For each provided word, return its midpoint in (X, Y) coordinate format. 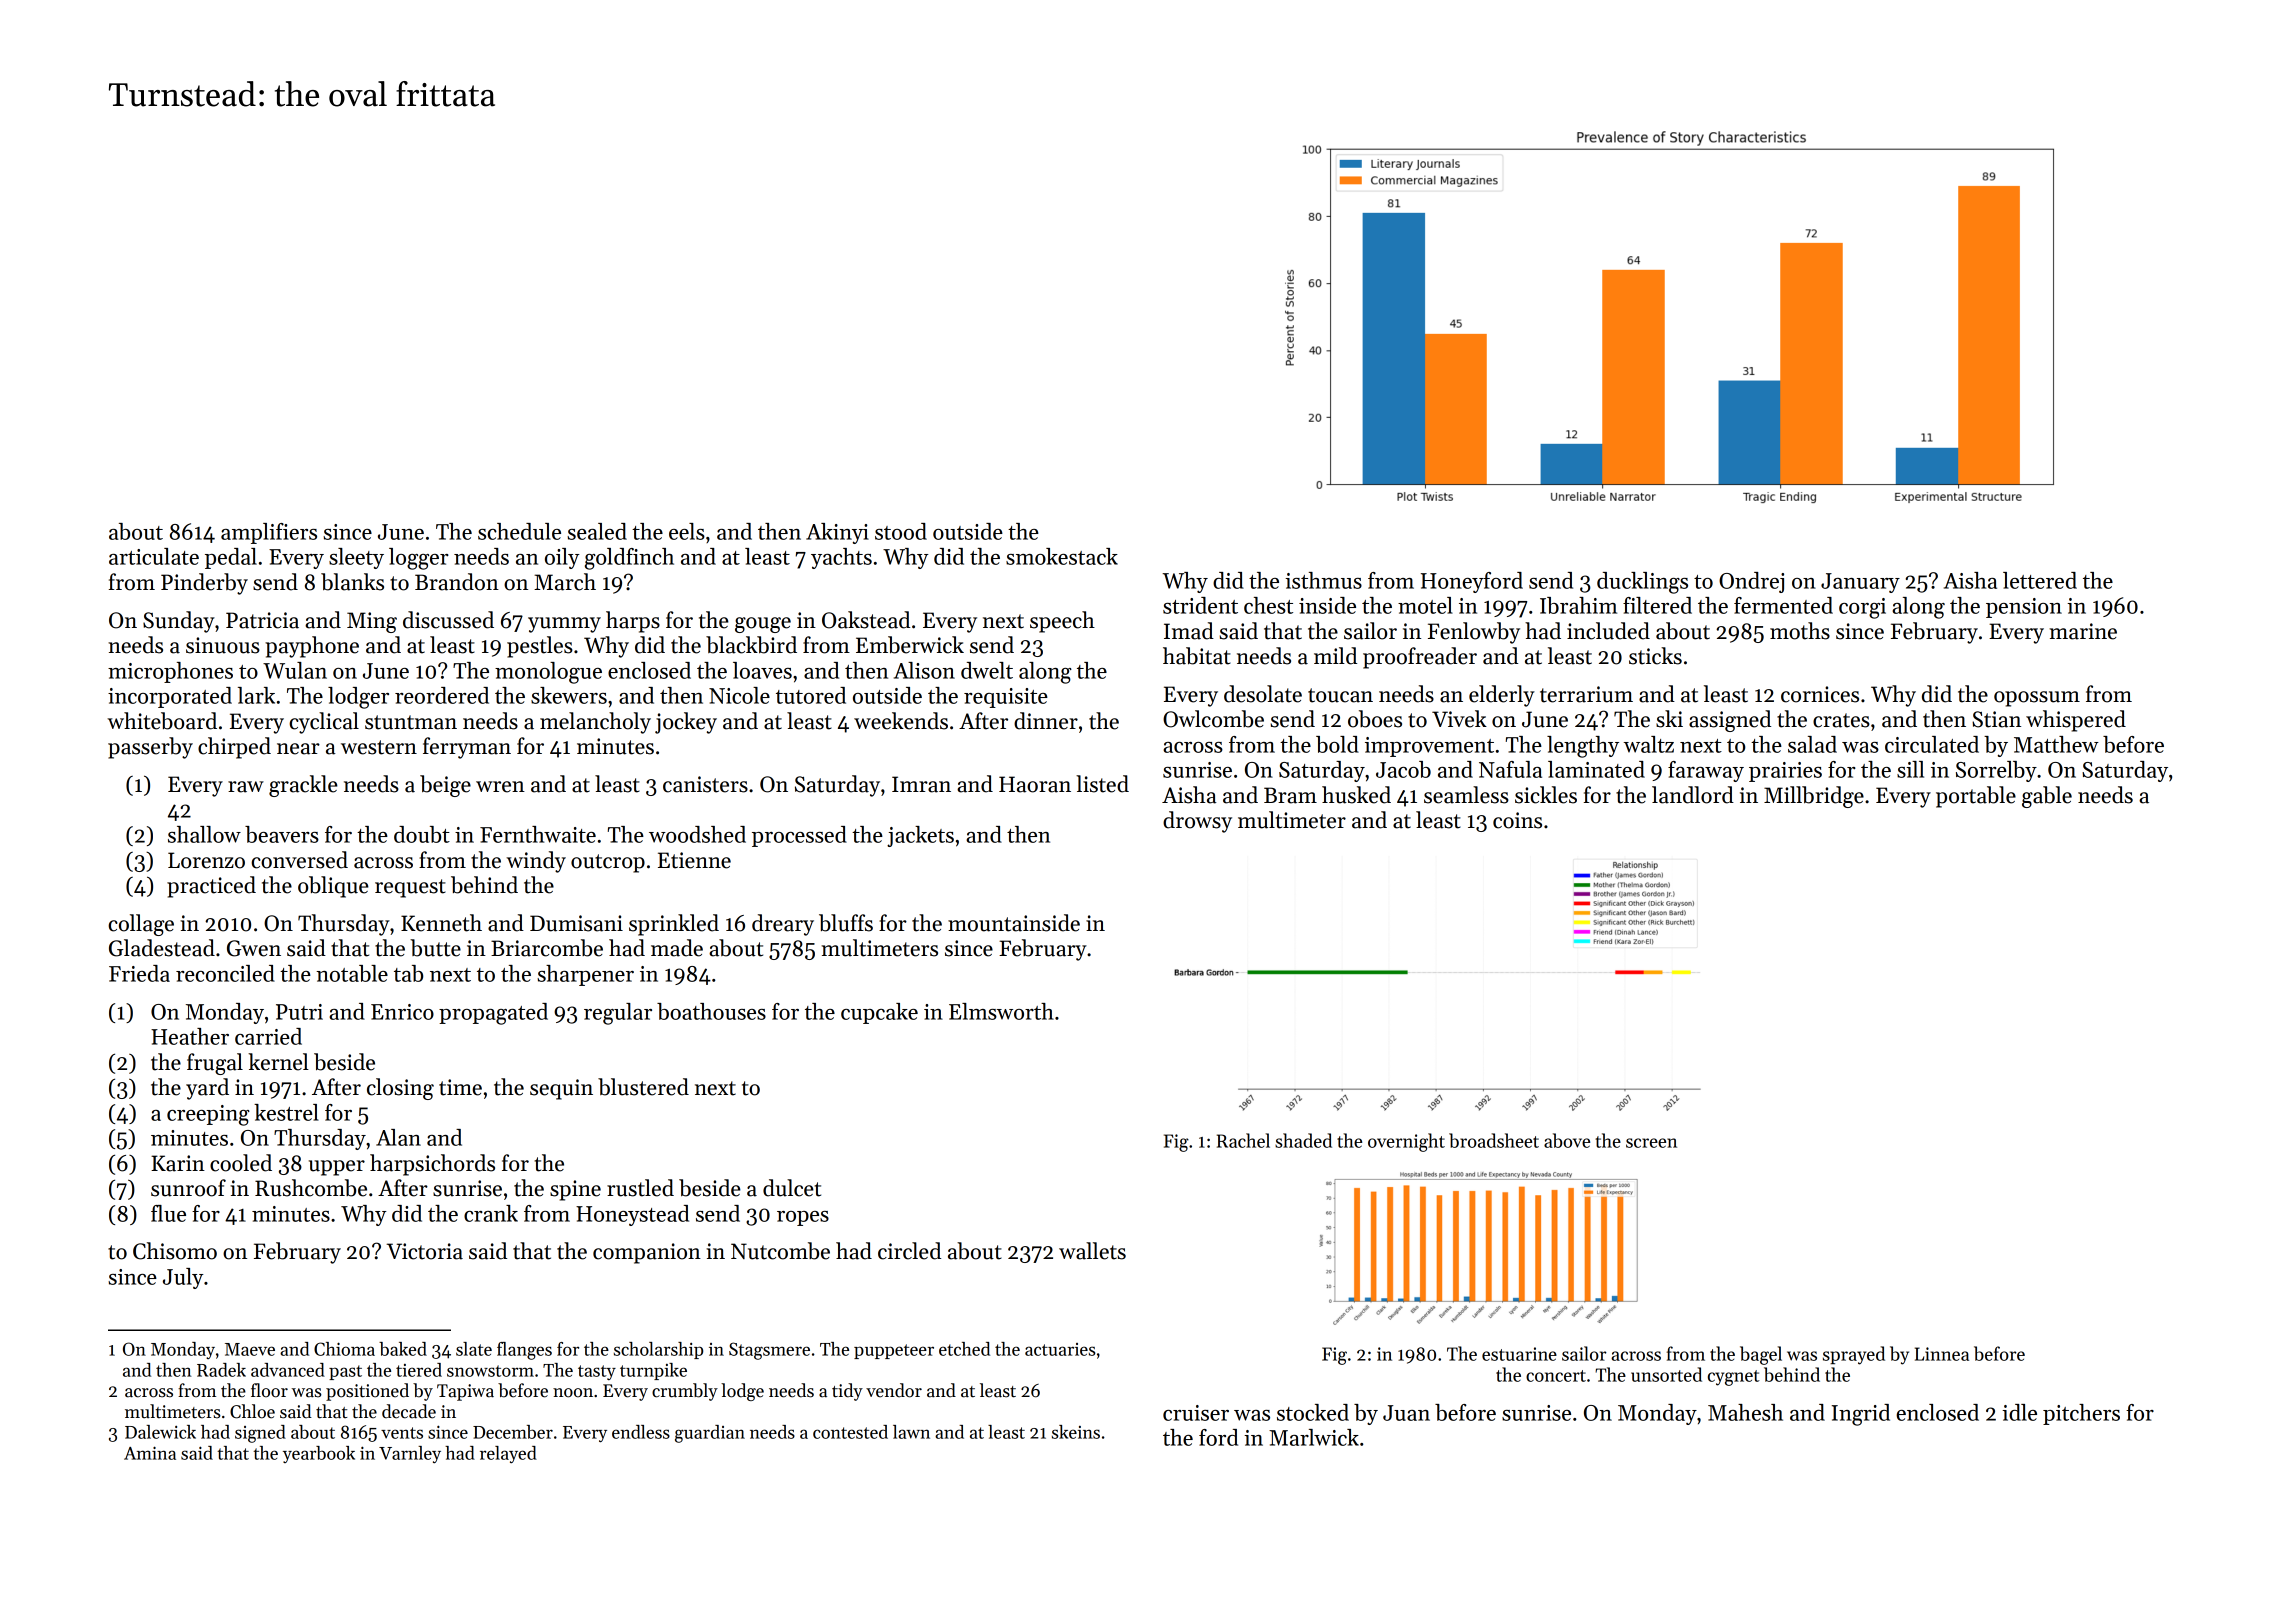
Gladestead (162, 948)
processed (799, 836)
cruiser (1196, 1413)
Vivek (1459, 719)
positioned (367, 1392)
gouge (763, 625)
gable (2047, 797)
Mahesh (1745, 1412)
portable (1976, 797)
